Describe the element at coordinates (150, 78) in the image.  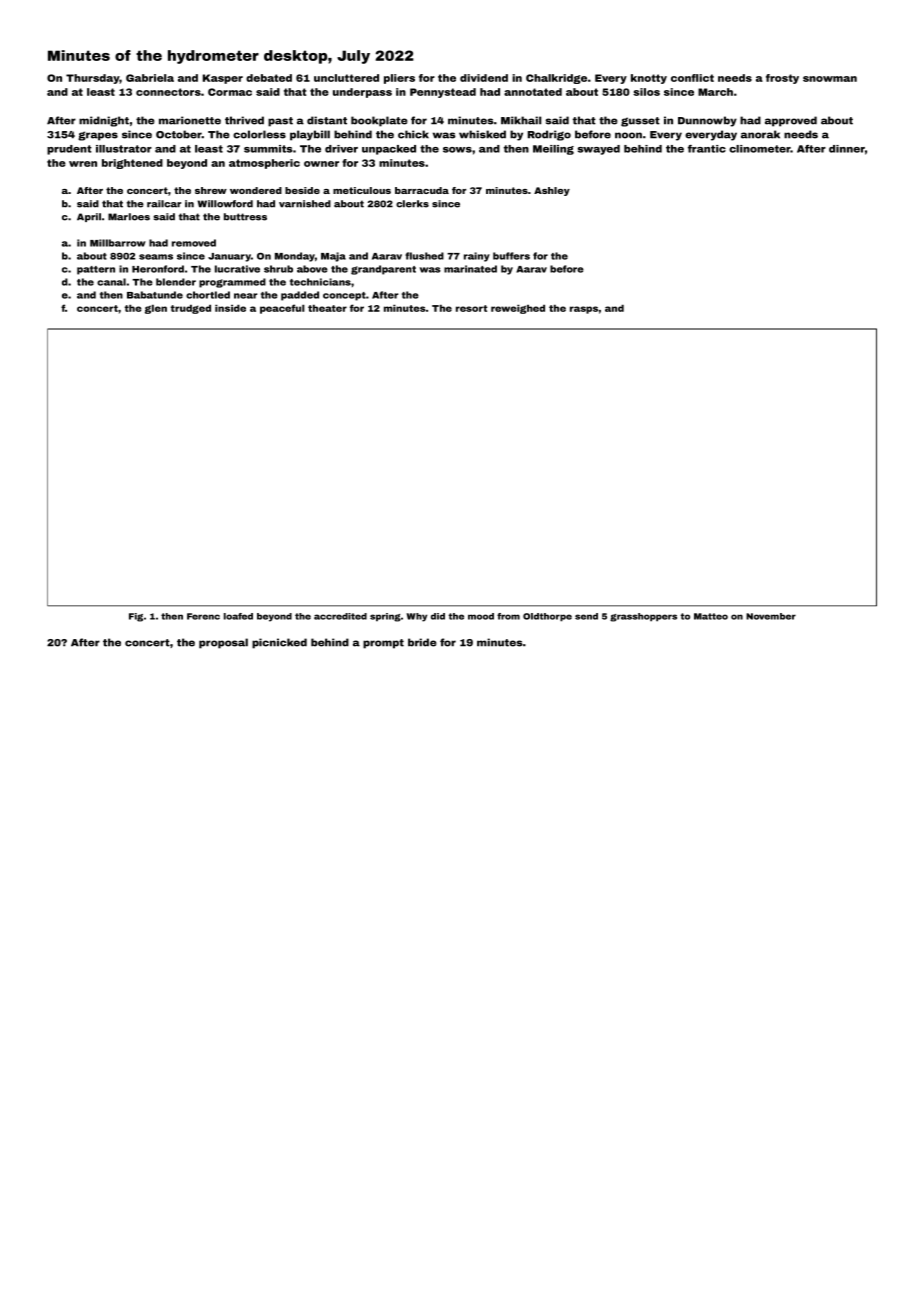
I see `Gabriela` at that location.
